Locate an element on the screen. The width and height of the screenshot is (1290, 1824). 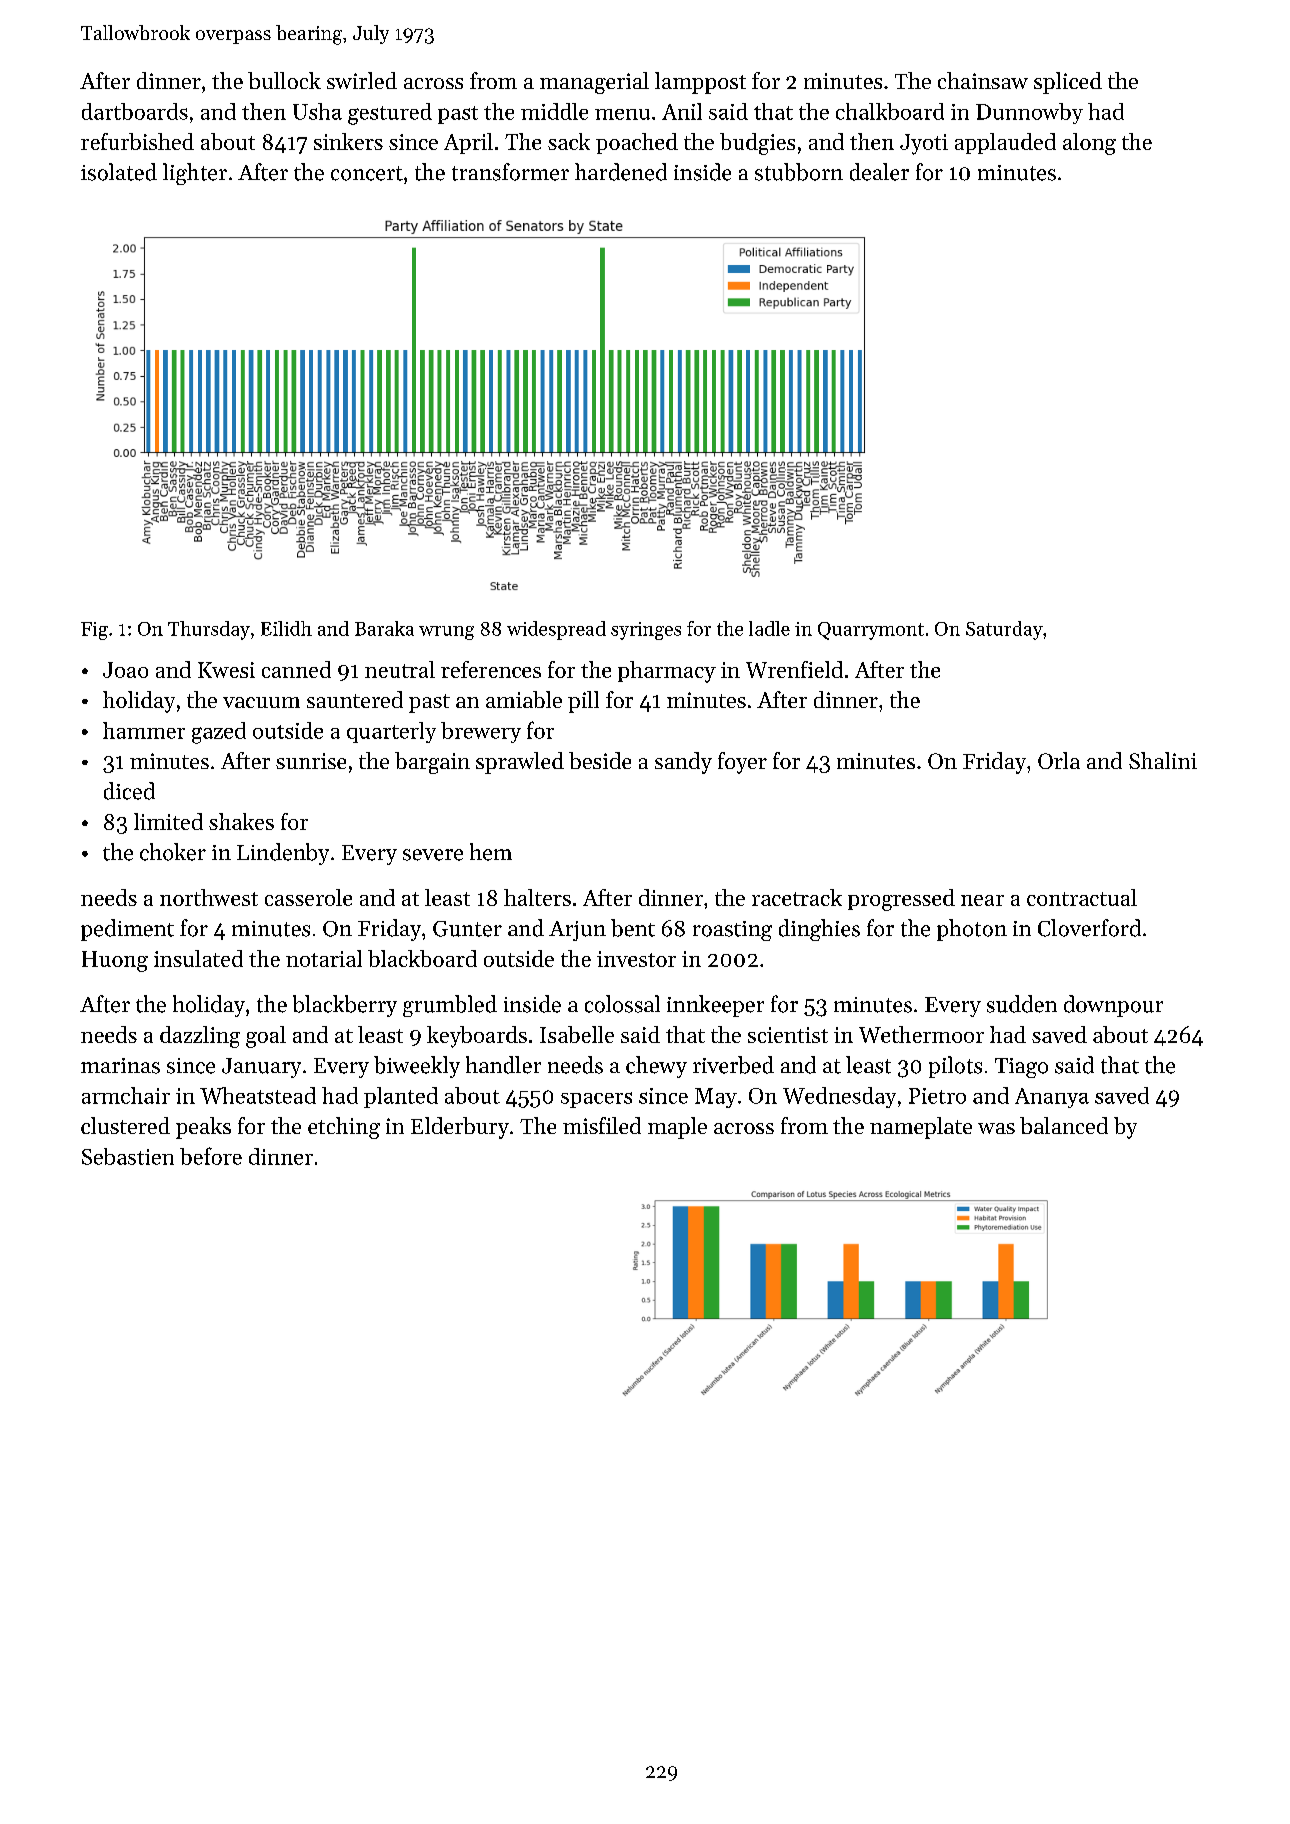
pediment is located at coordinates (127, 930).
